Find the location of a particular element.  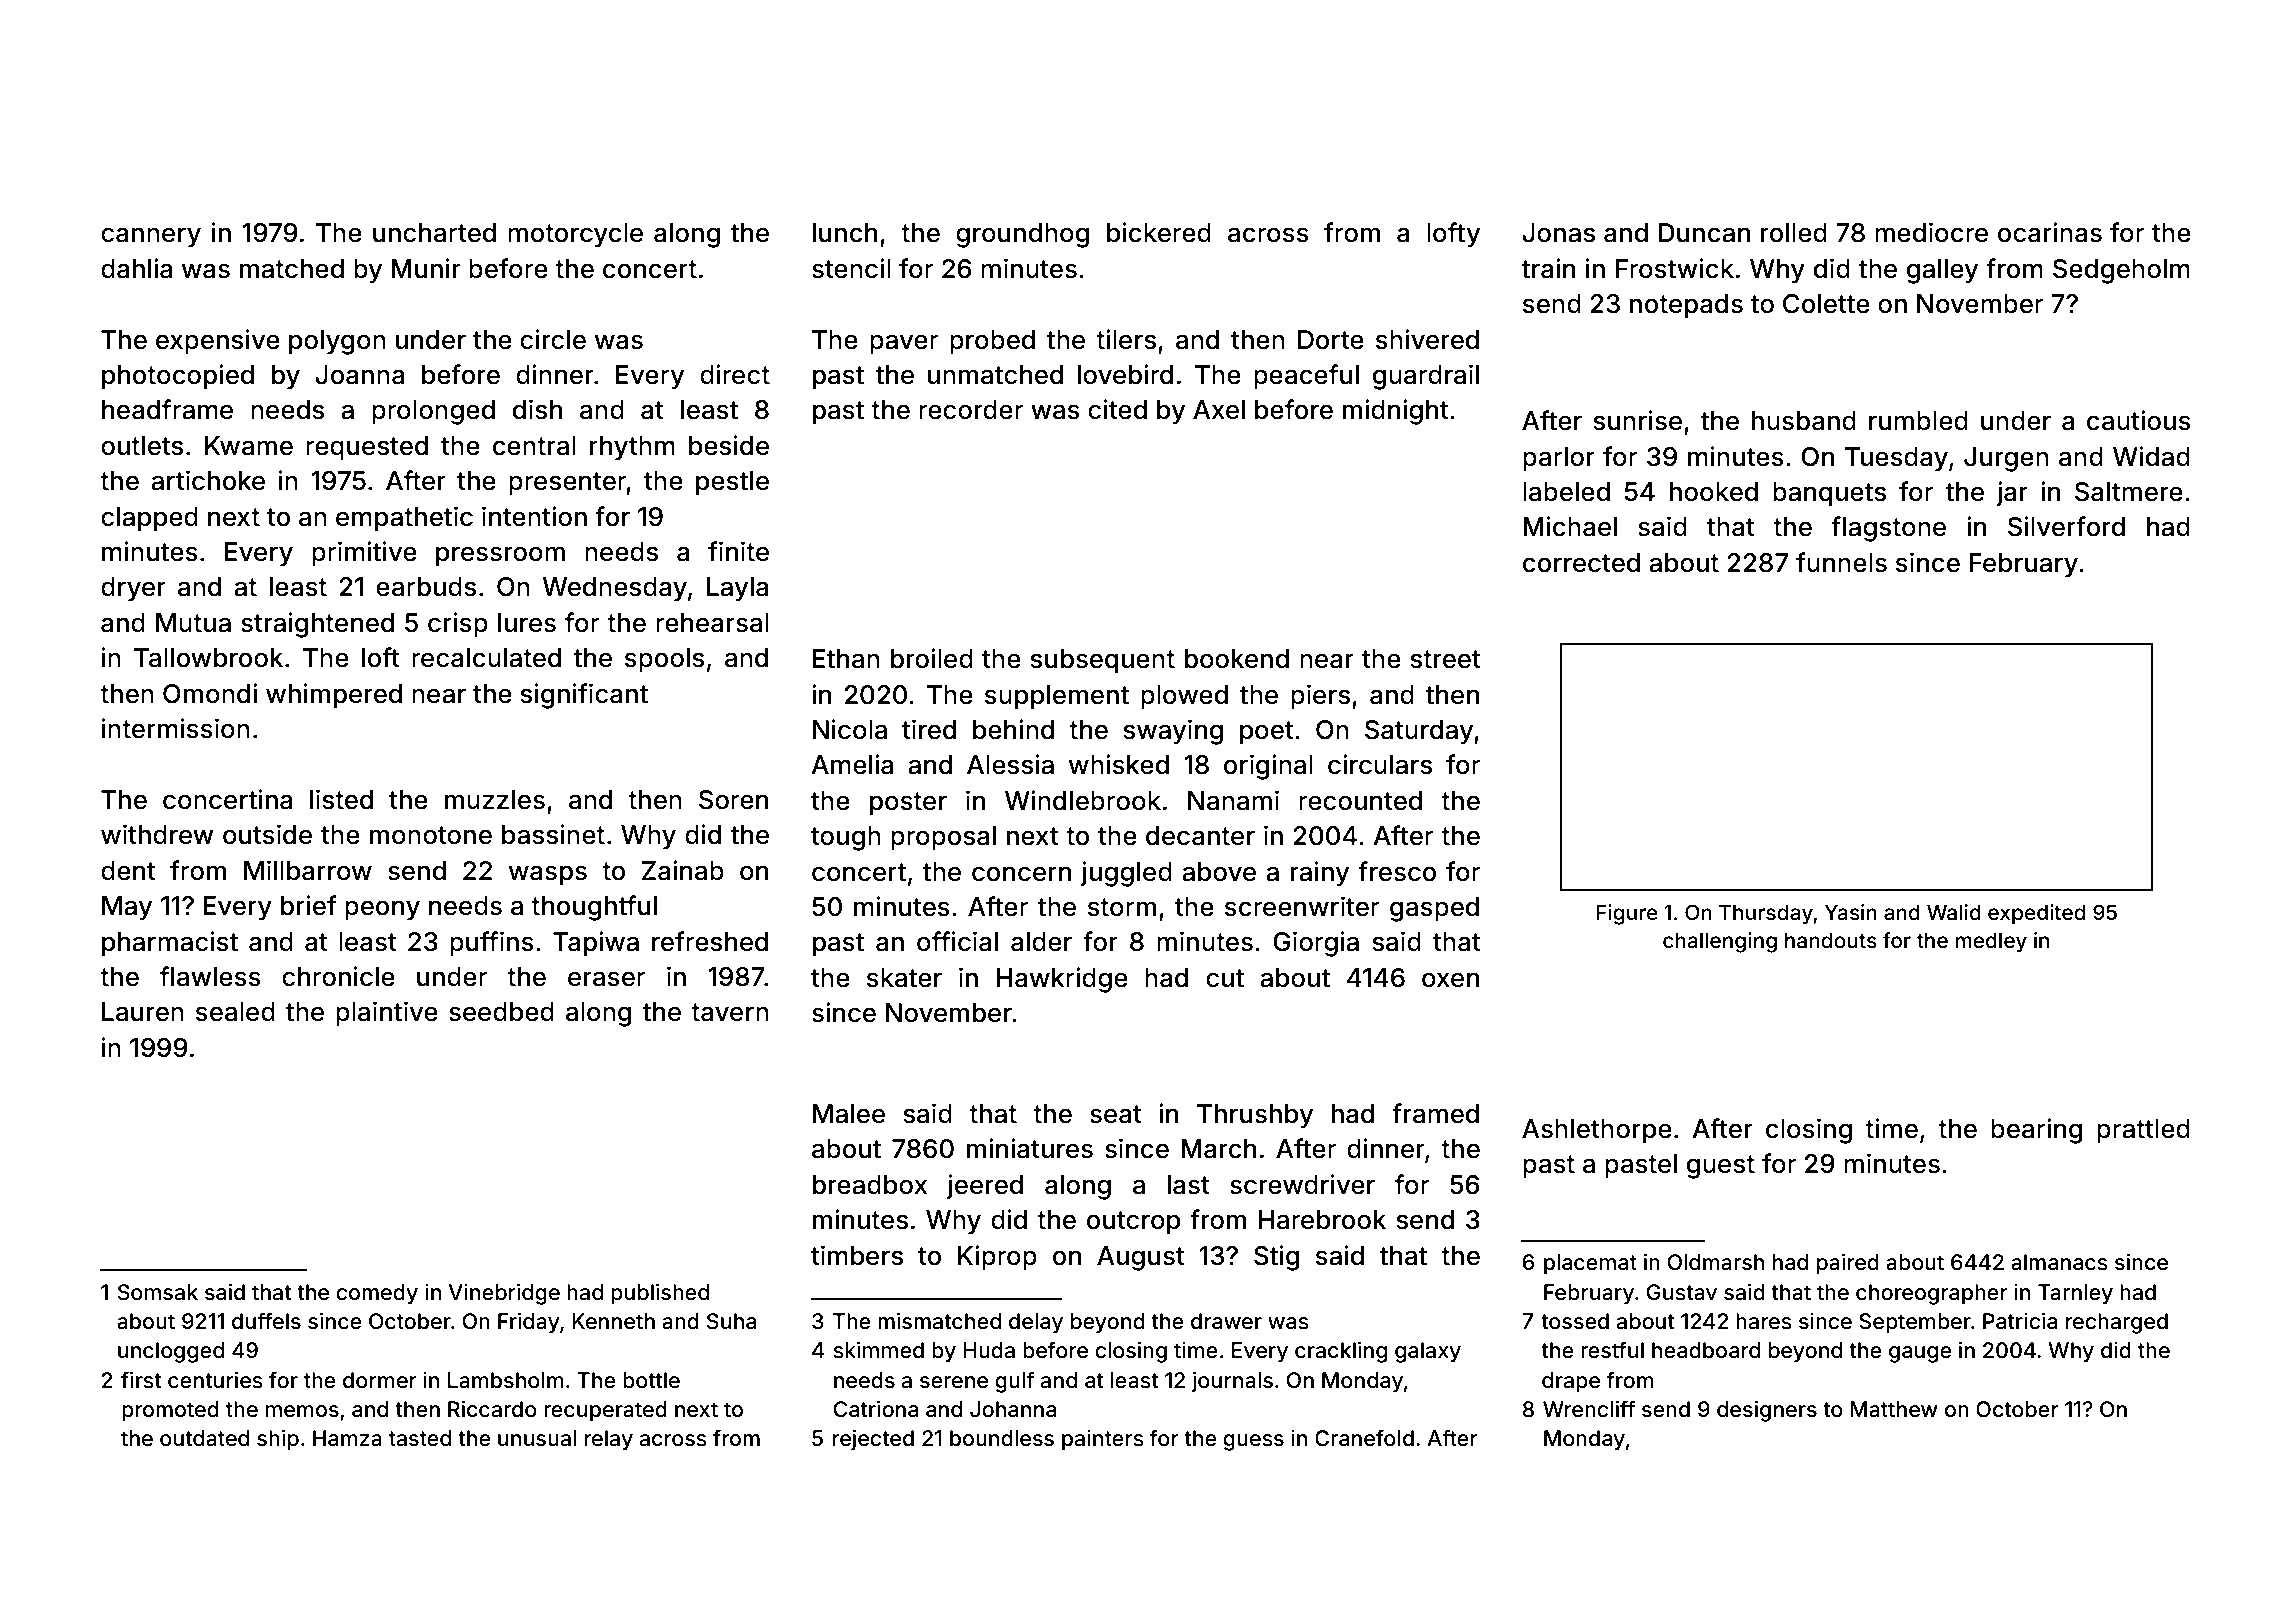

dormer is located at coordinates (380, 1380).
